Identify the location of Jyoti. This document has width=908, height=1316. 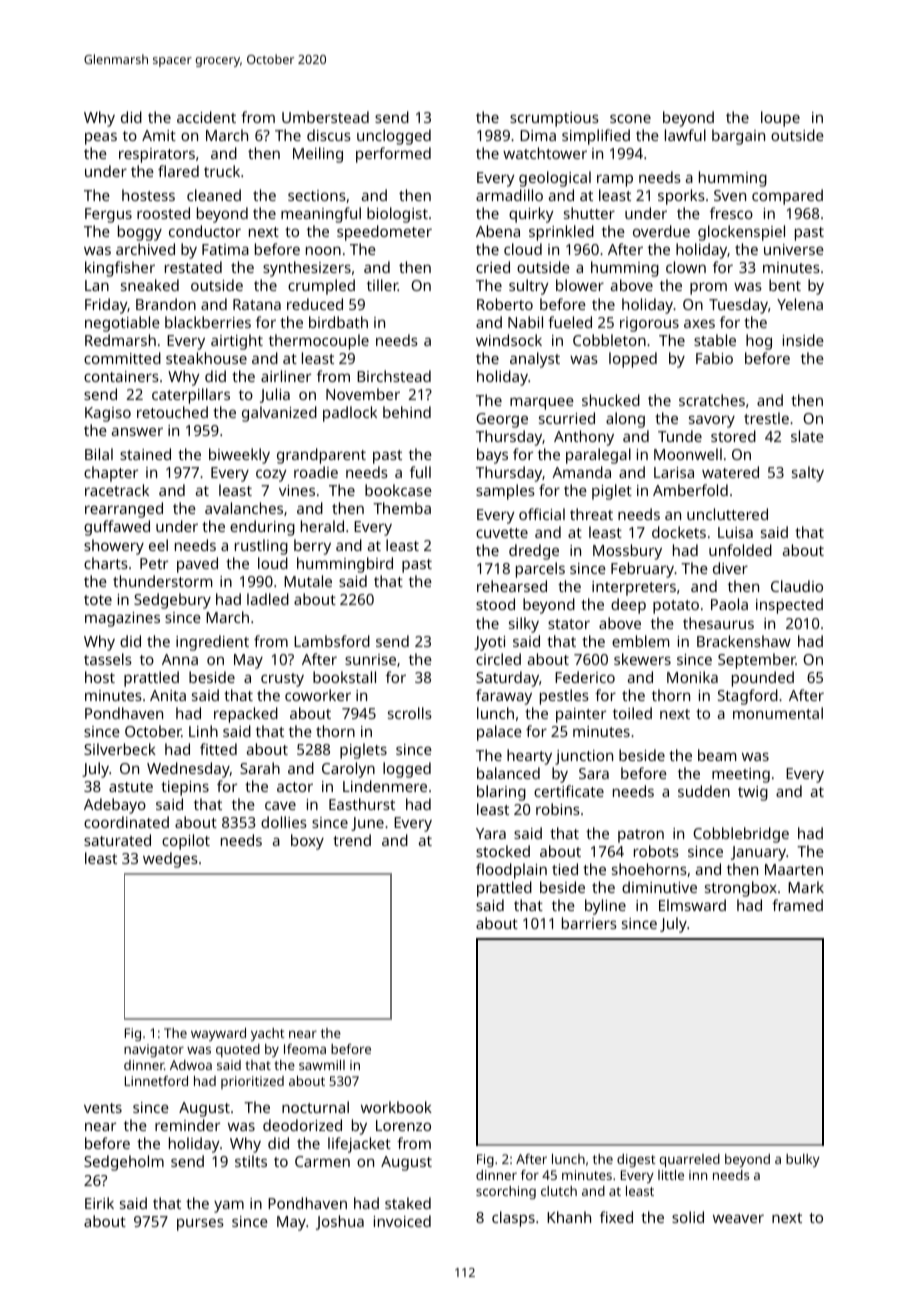
(489, 643).
